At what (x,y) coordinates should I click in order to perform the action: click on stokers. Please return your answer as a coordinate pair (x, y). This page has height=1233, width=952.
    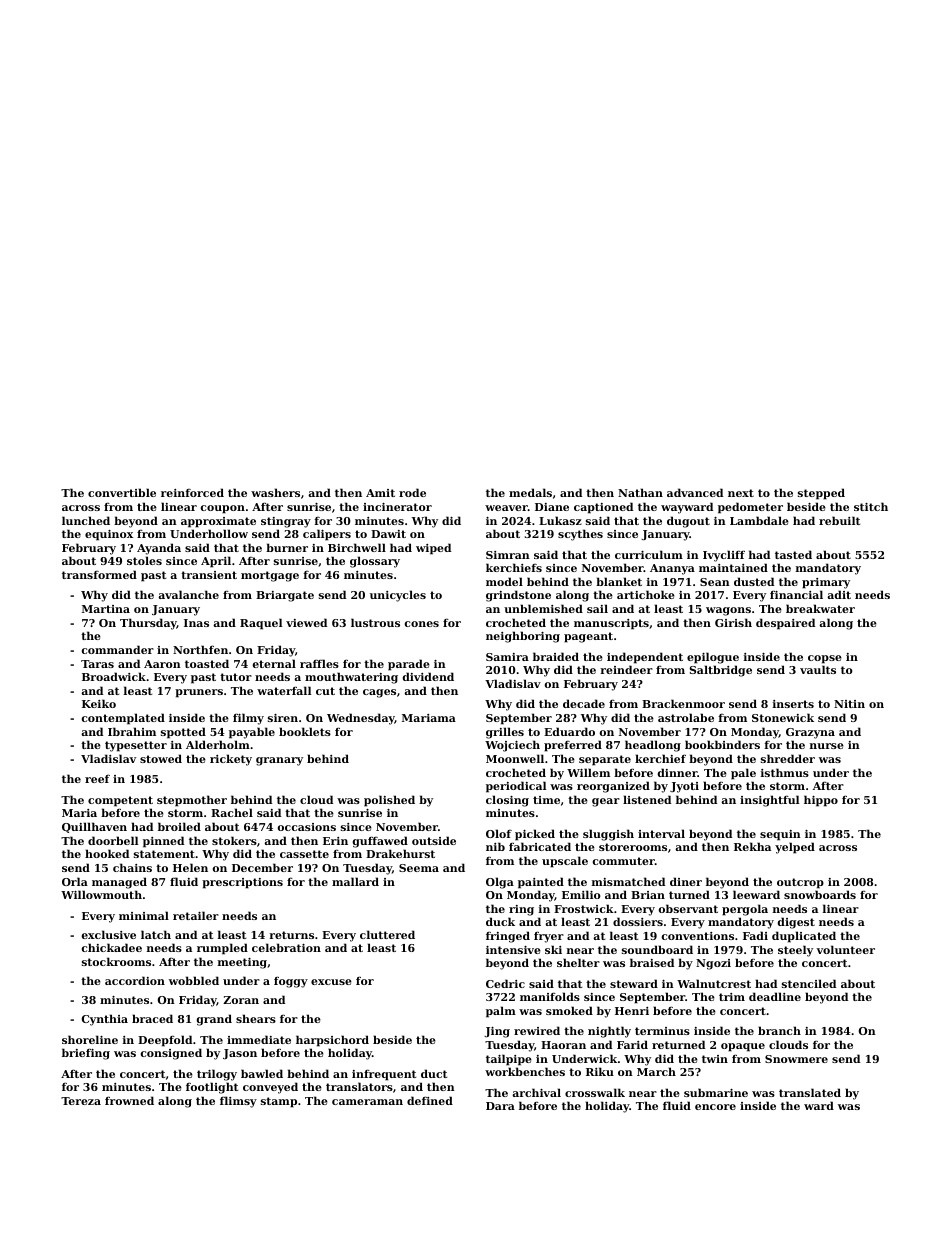
    Looking at the image, I should click on (234, 840).
